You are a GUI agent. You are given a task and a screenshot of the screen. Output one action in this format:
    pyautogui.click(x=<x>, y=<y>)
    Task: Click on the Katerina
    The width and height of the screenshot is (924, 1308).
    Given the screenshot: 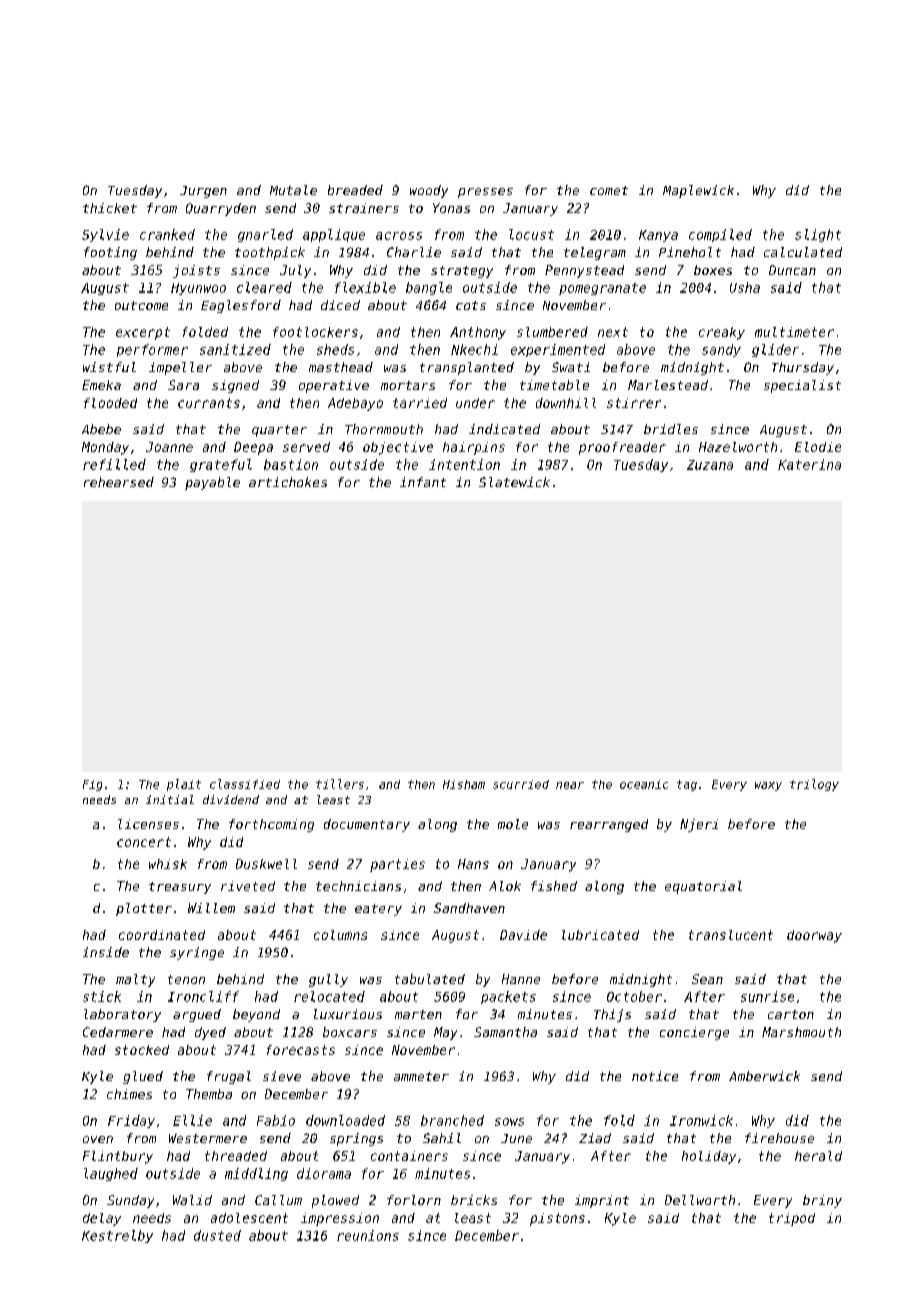 What is the action you would take?
    pyautogui.click(x=809, y=464)
